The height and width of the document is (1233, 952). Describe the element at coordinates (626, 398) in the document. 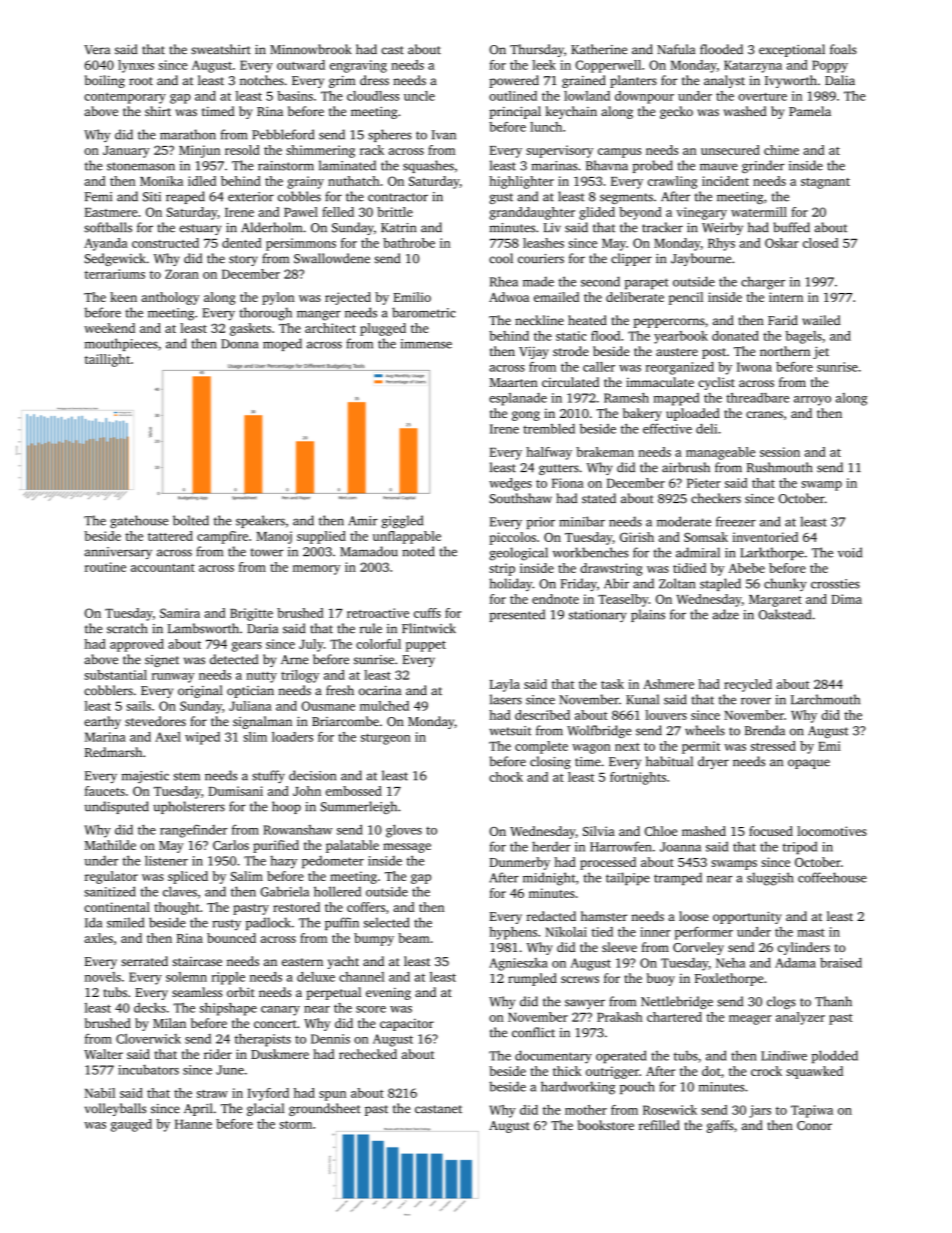

I see `Ramesh` at that location.
